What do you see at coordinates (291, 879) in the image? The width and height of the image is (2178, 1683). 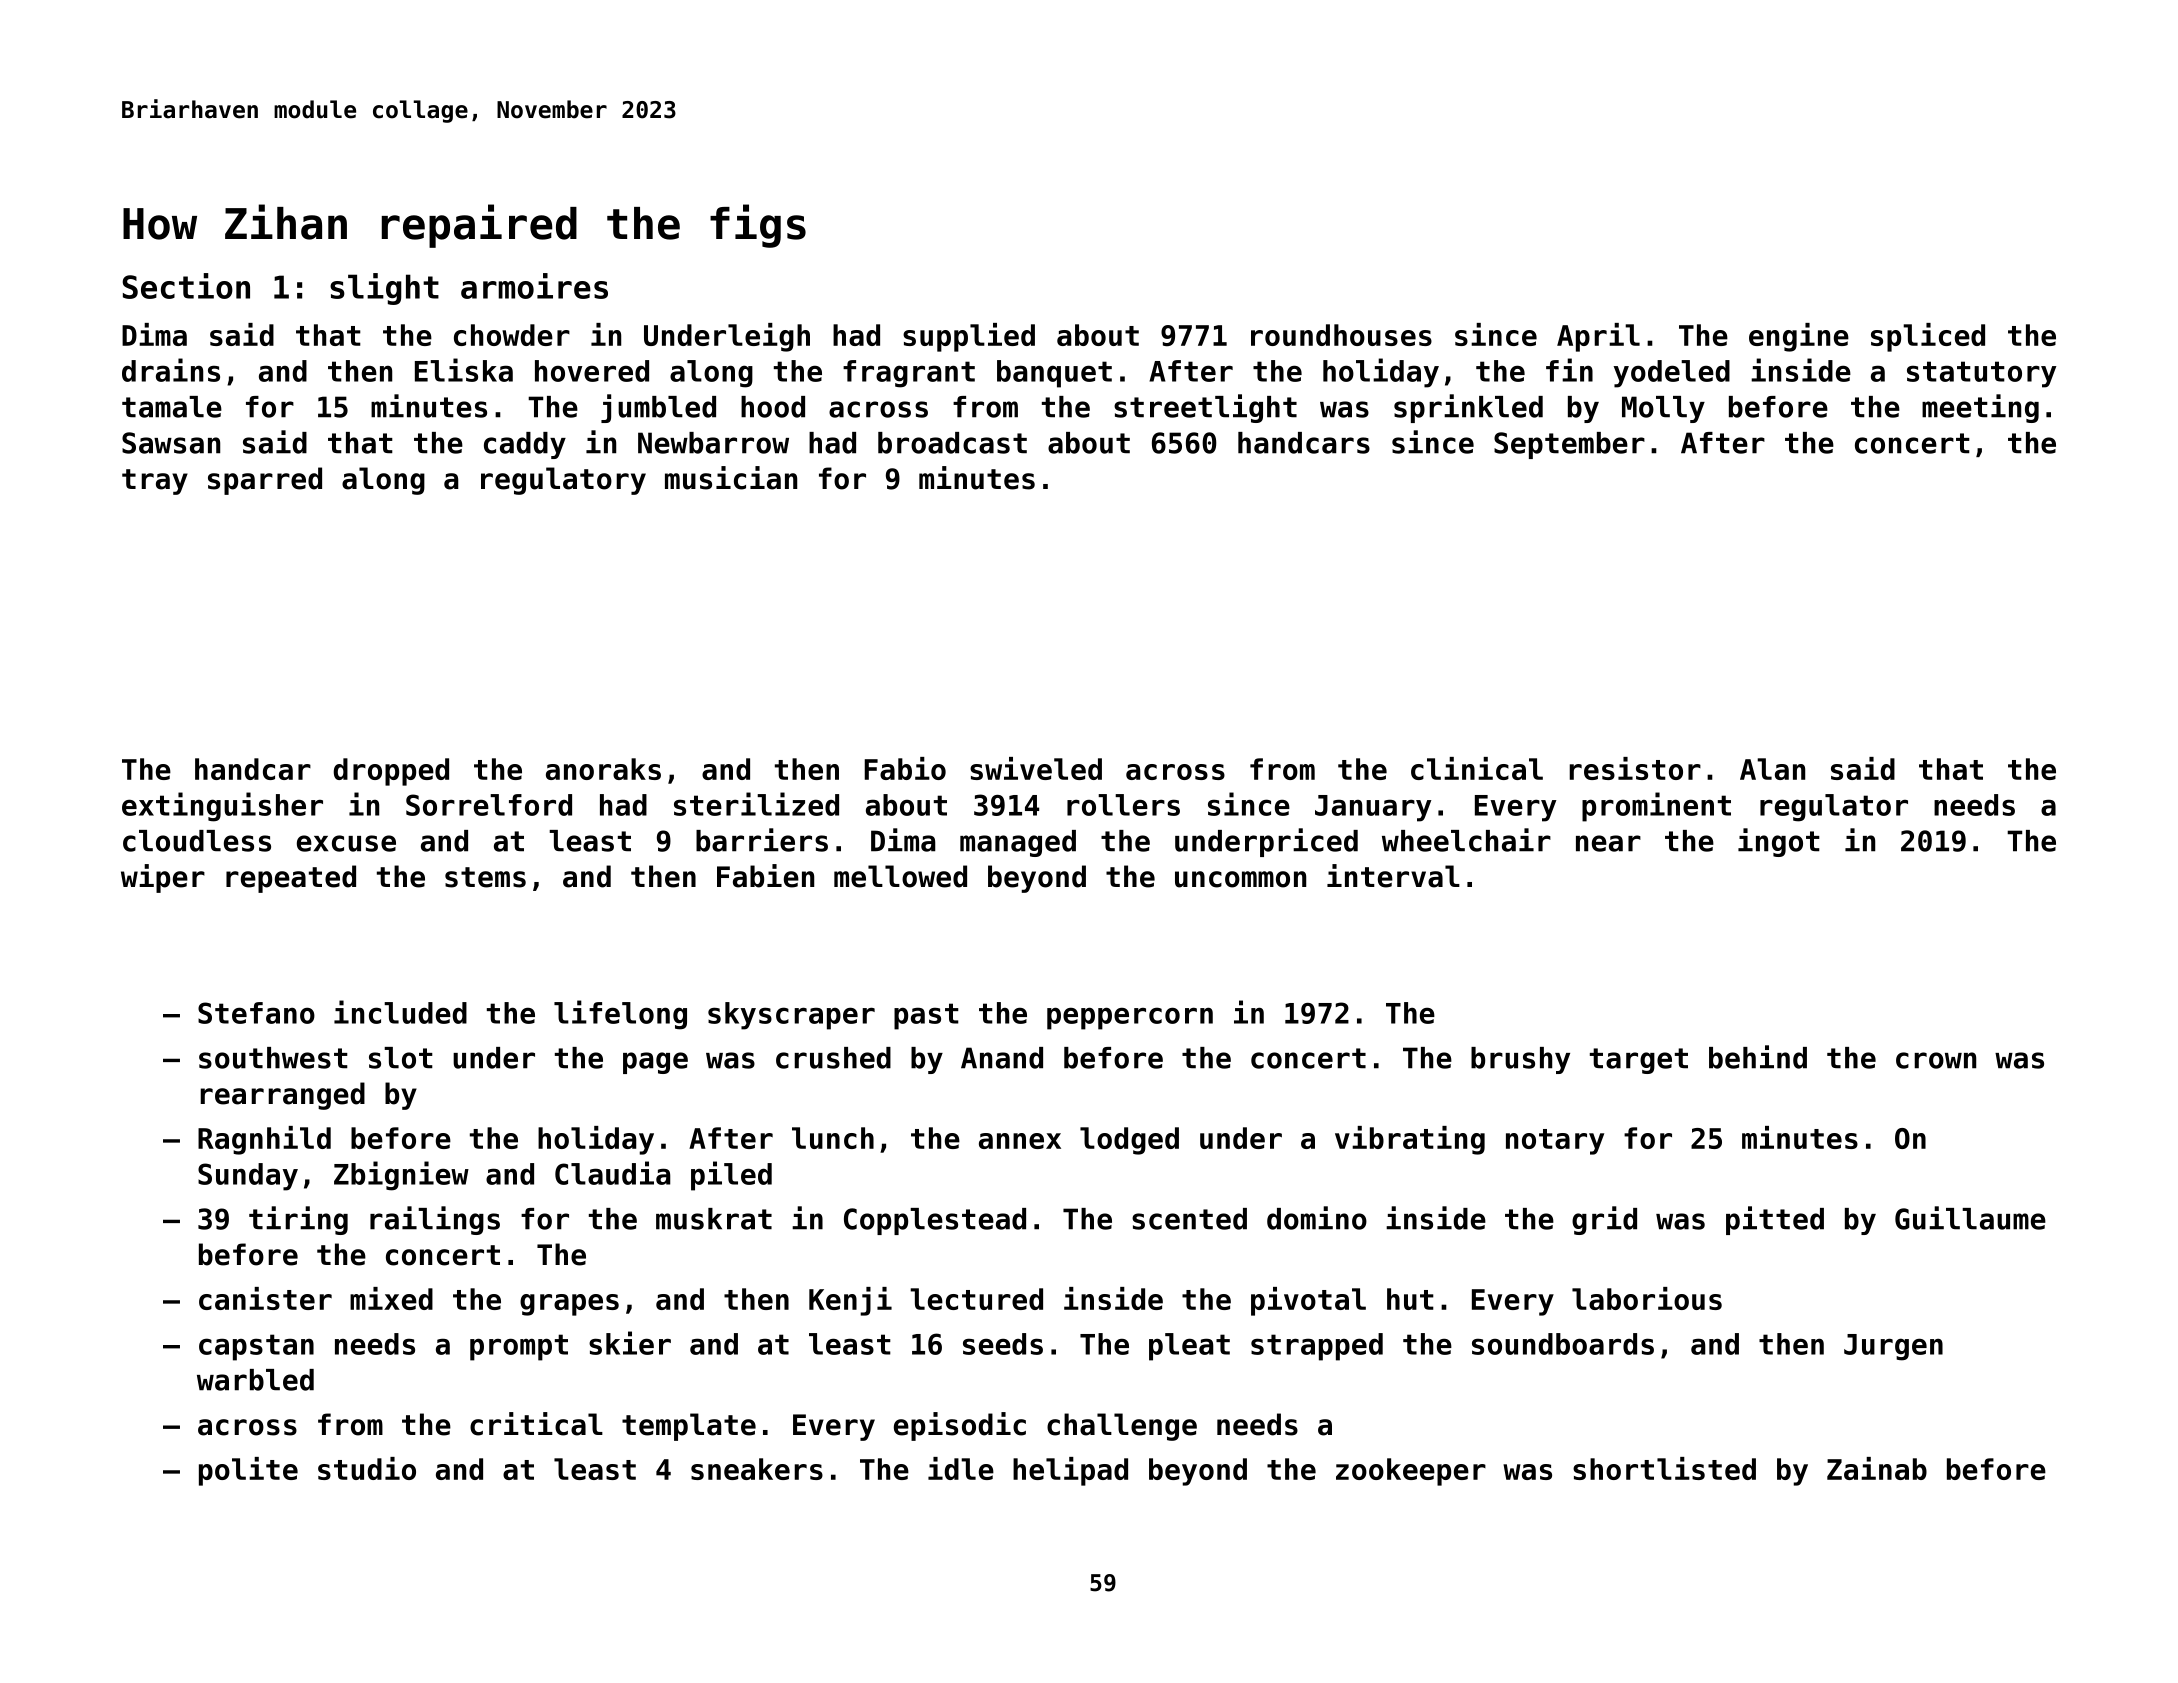 I see `repeated` at bounding box center [291, 879].
